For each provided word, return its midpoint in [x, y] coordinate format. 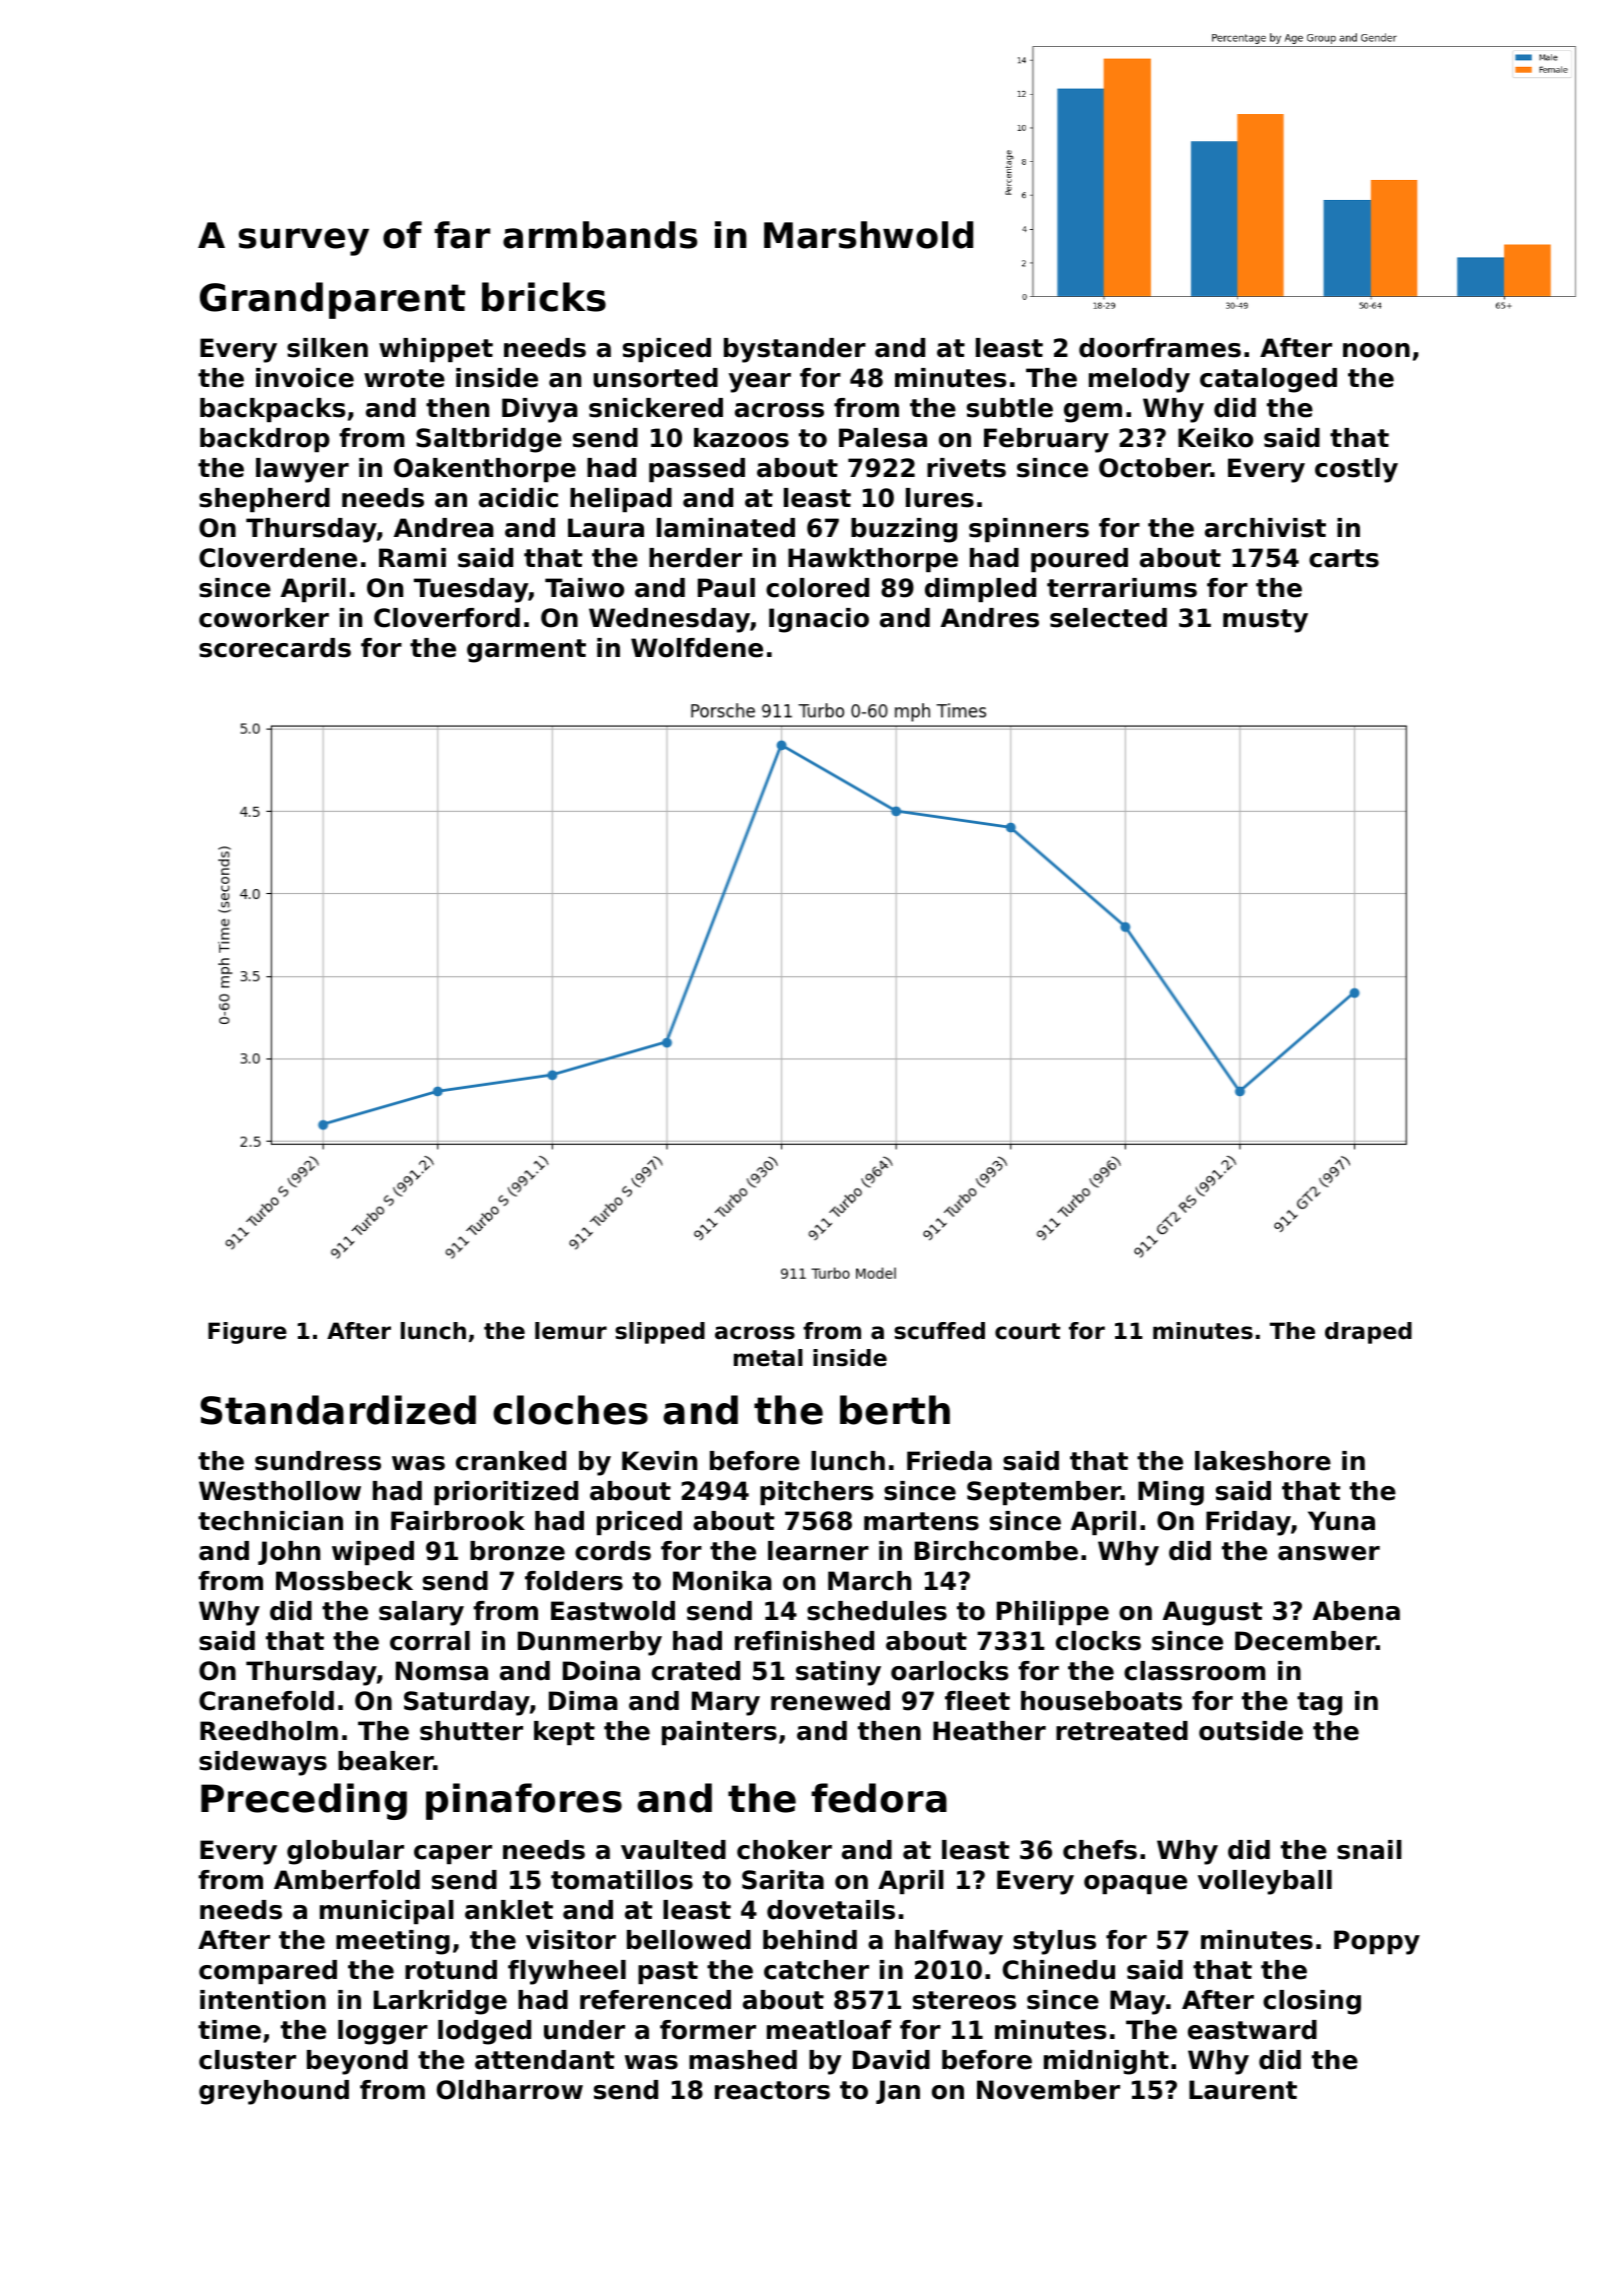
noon [1376, 350]
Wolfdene [697, 648]
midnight [1106, 2062]
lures [940, 498]
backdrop [265, 440]
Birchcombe [996, 1551]
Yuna [1341, 1521]
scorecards [275, 648]
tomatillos [622, 1880]
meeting [393, 1942]
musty [1265, 621]
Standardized [338, 1410]
